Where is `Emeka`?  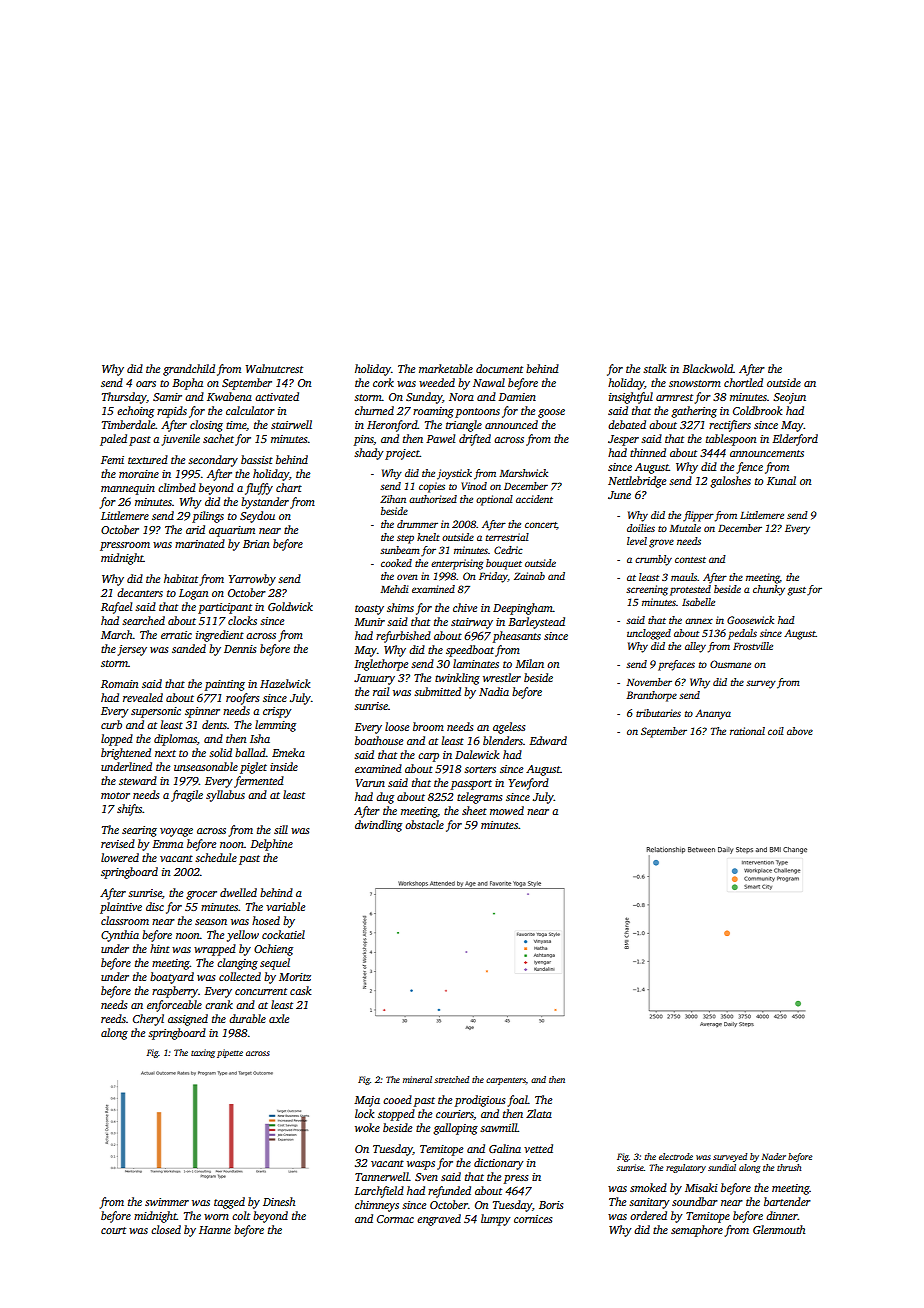 Emeka is located at coordinates (288, 752).
